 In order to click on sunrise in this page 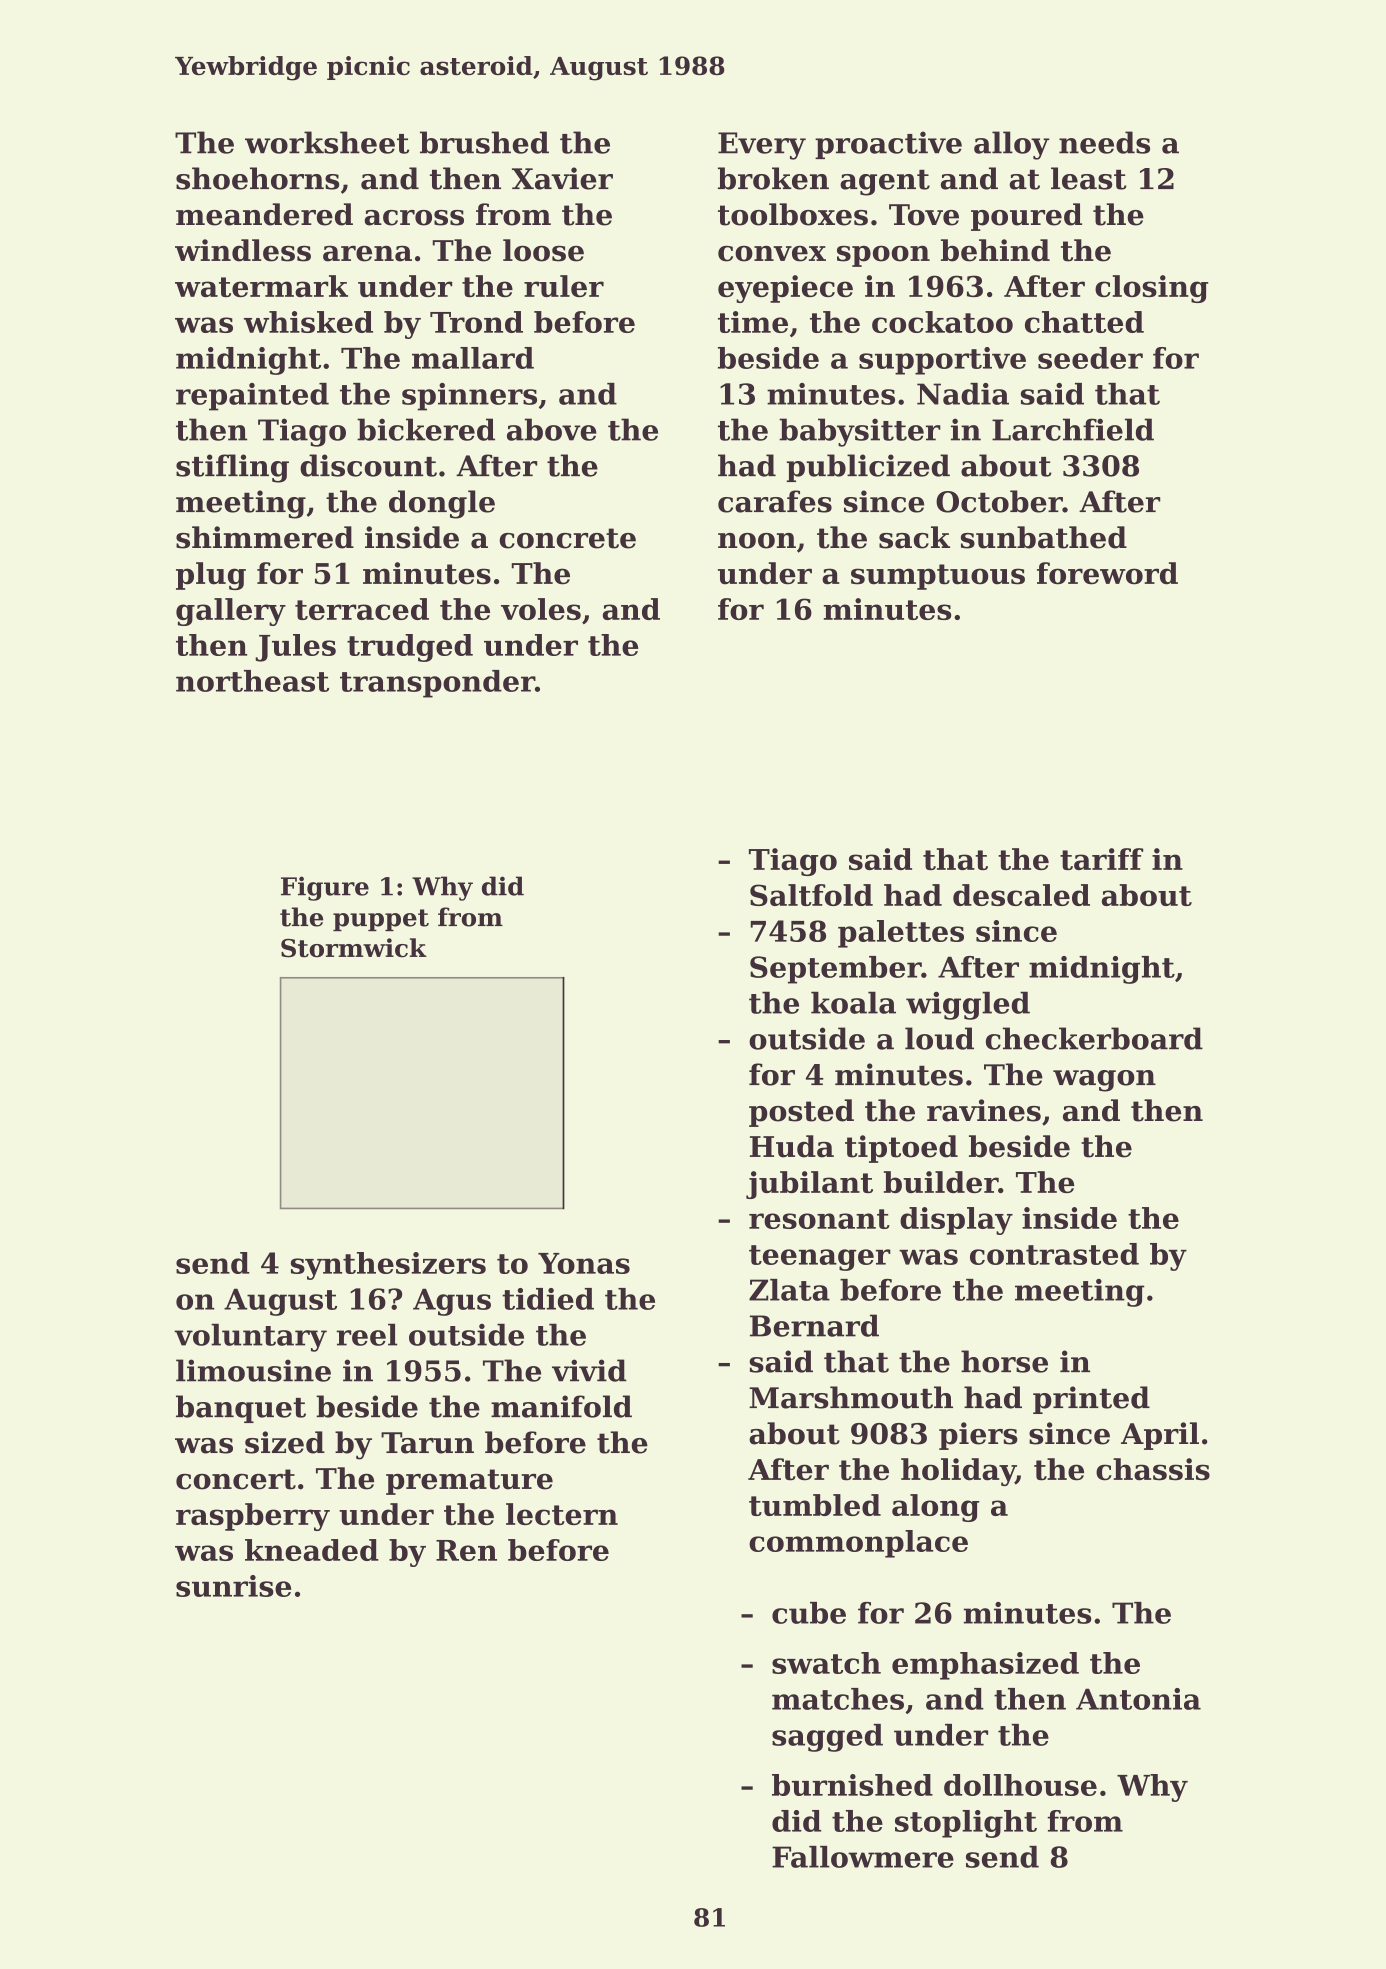, I will do `click(233, 1586)`.
